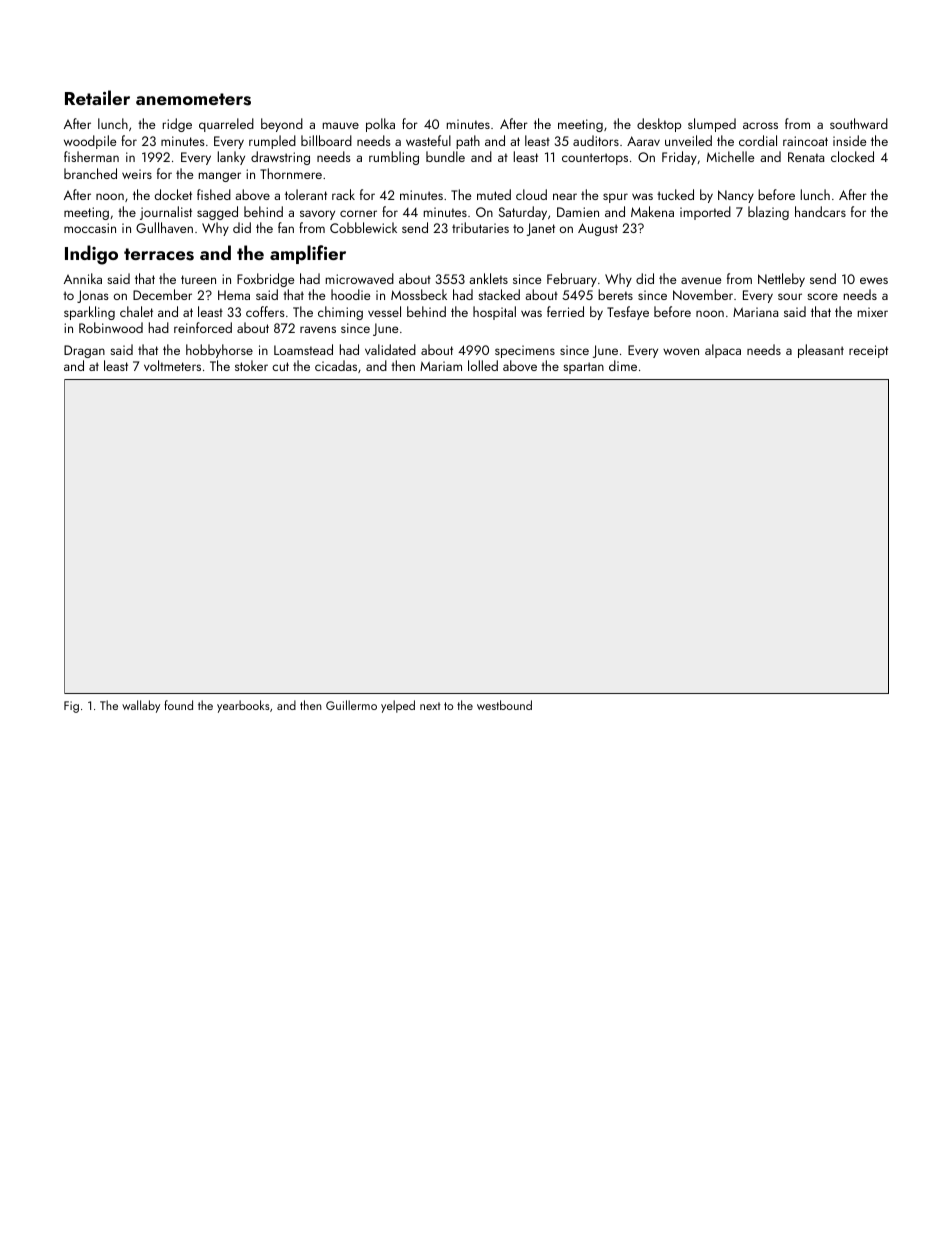  I want to click on Retailer, so click(97, 97).
